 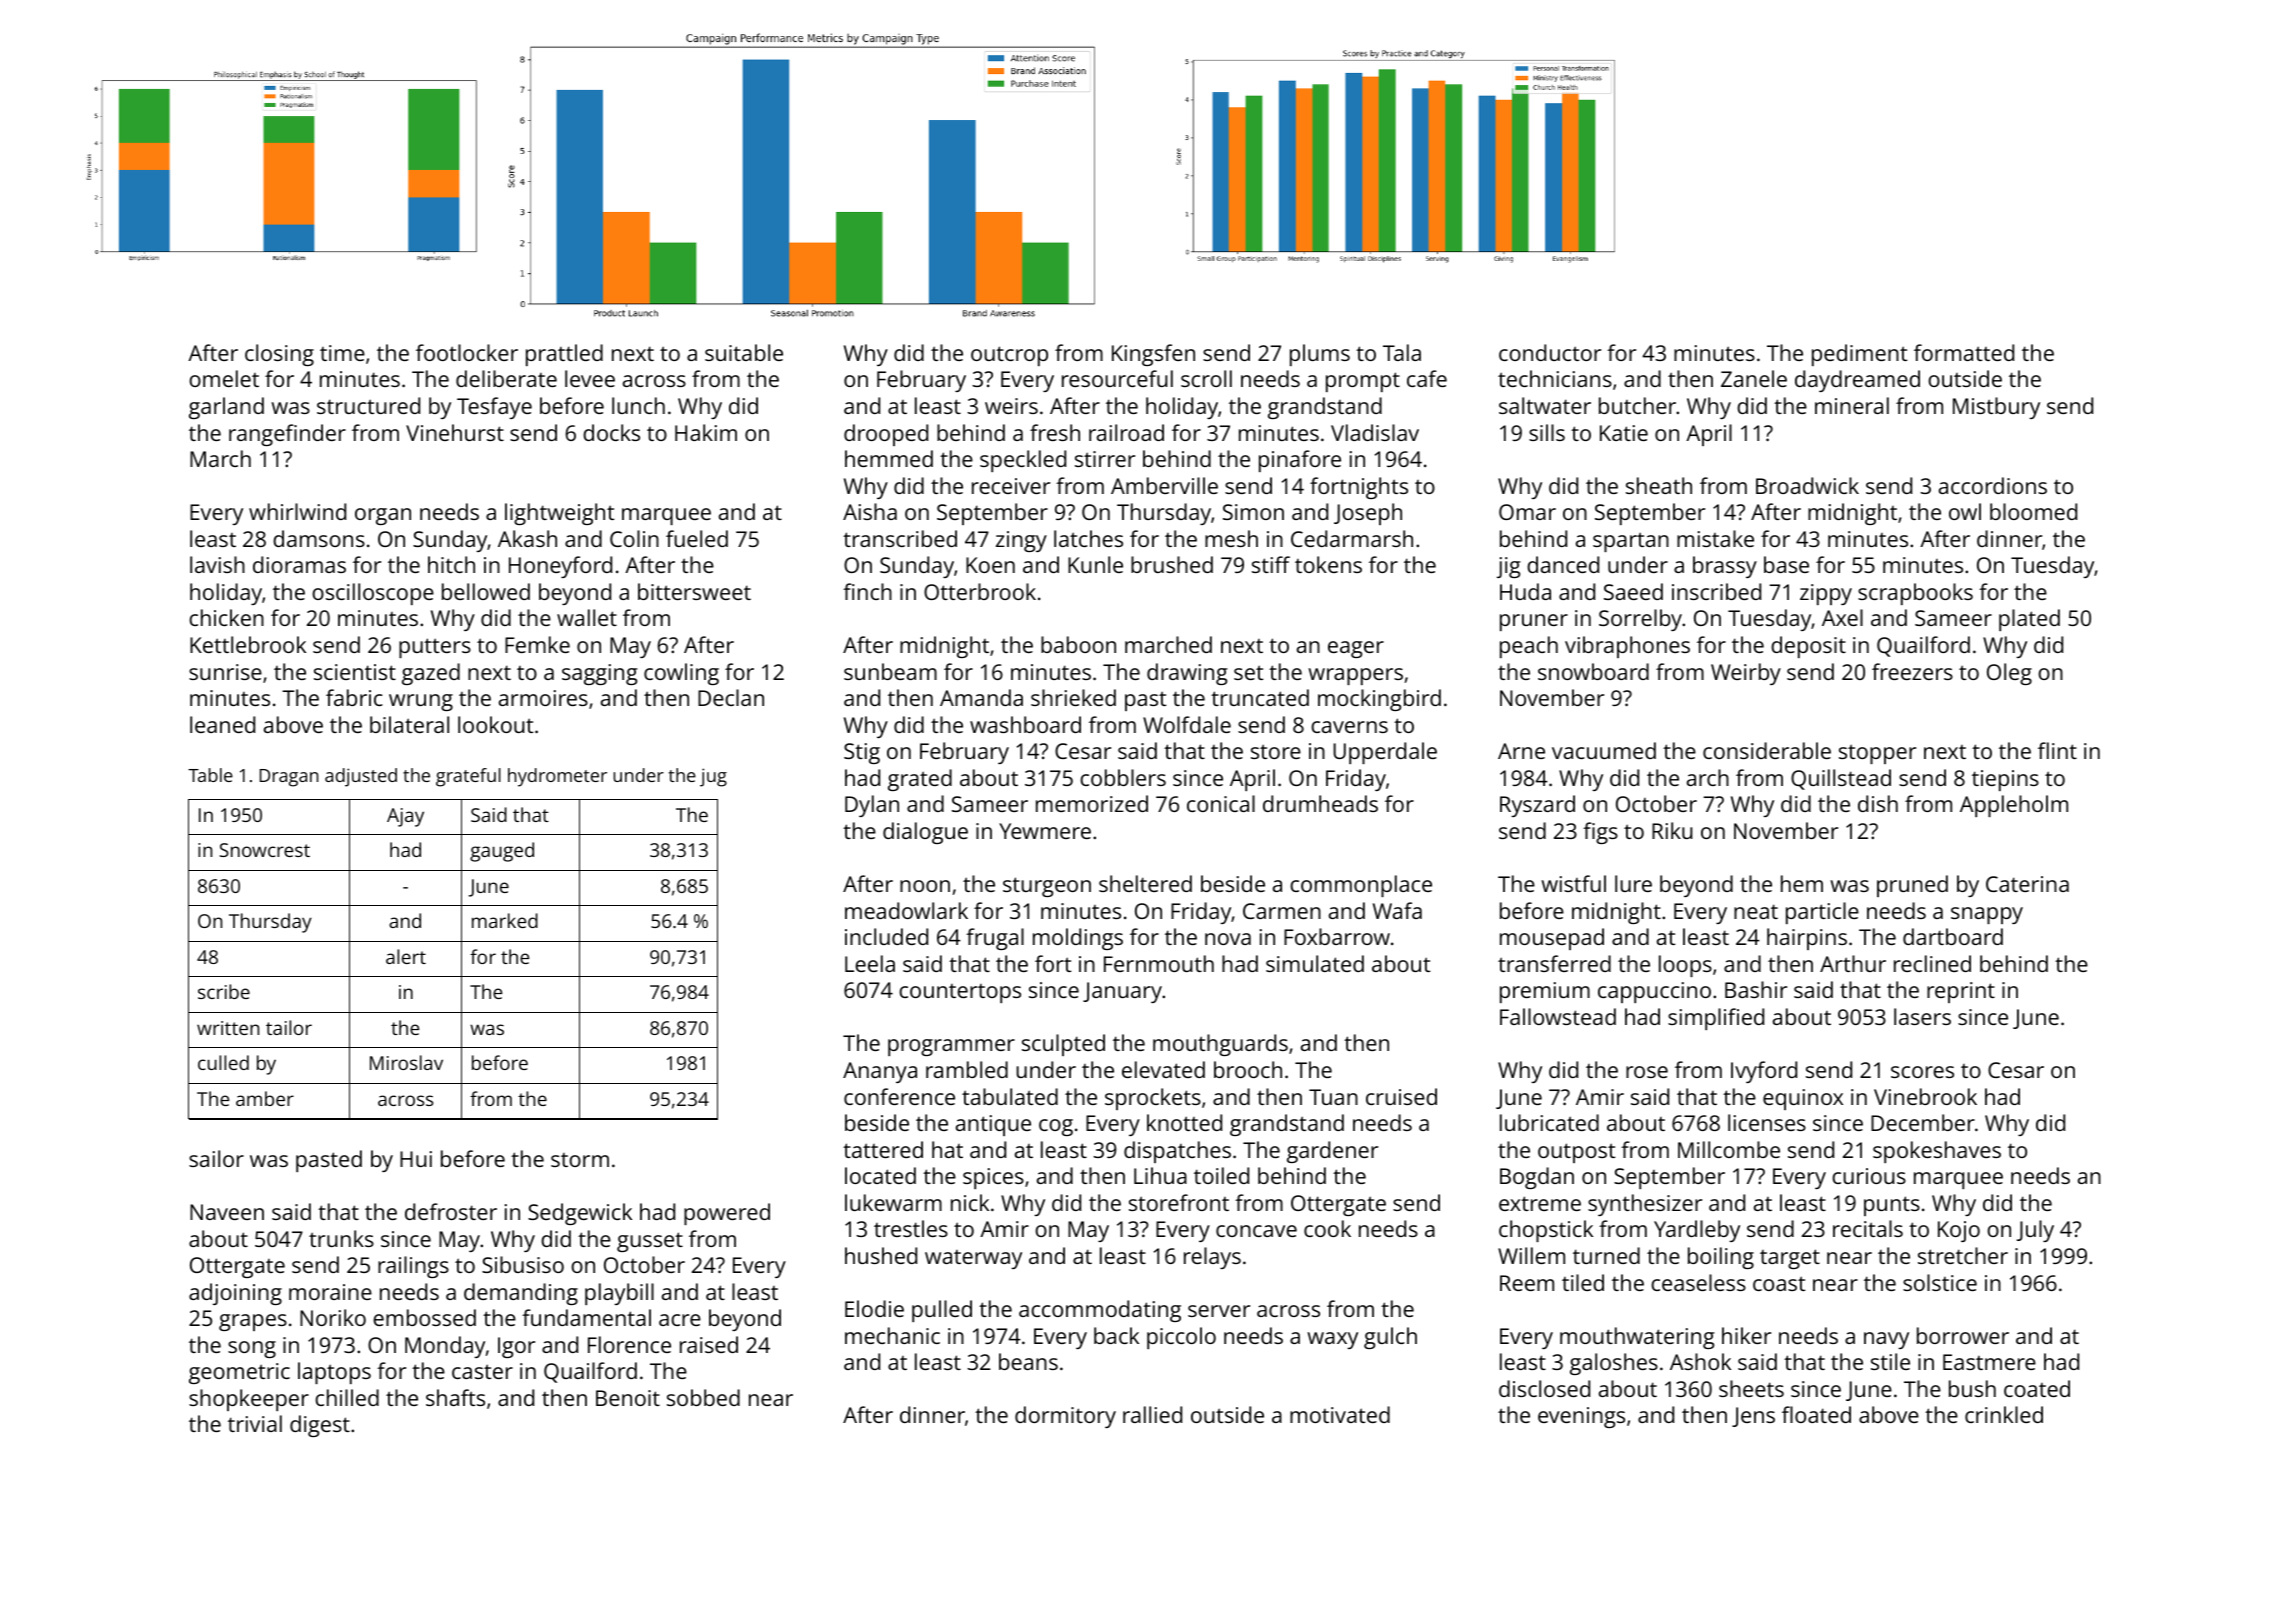 What do you see at coordinates (467, 352) in the document?
I see `footlocker` at bounding box center [467, 352].
